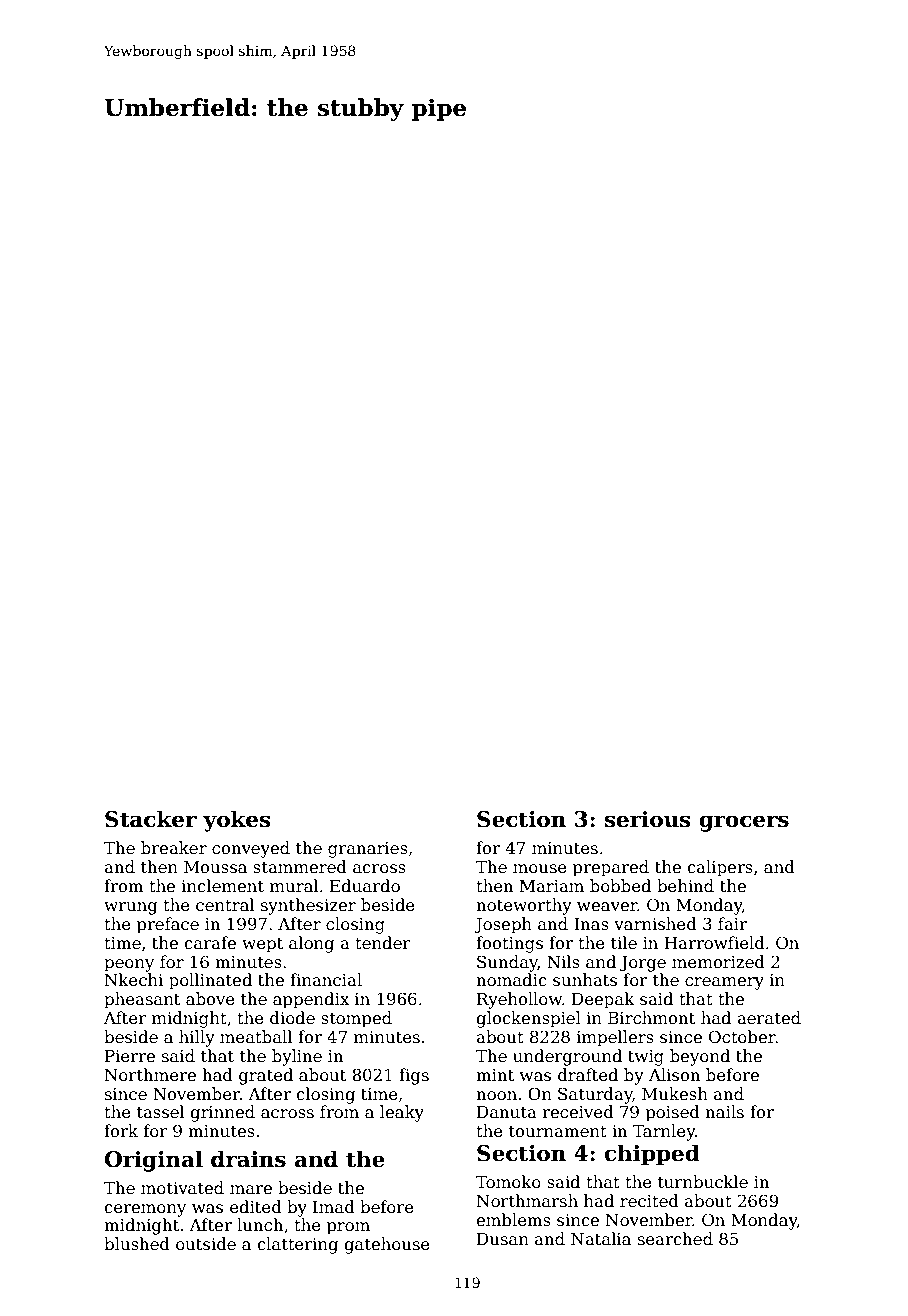  What do you see at coordinates (266, 1076) in the page?
I see `grated` at bounding box center [266, 1076].
